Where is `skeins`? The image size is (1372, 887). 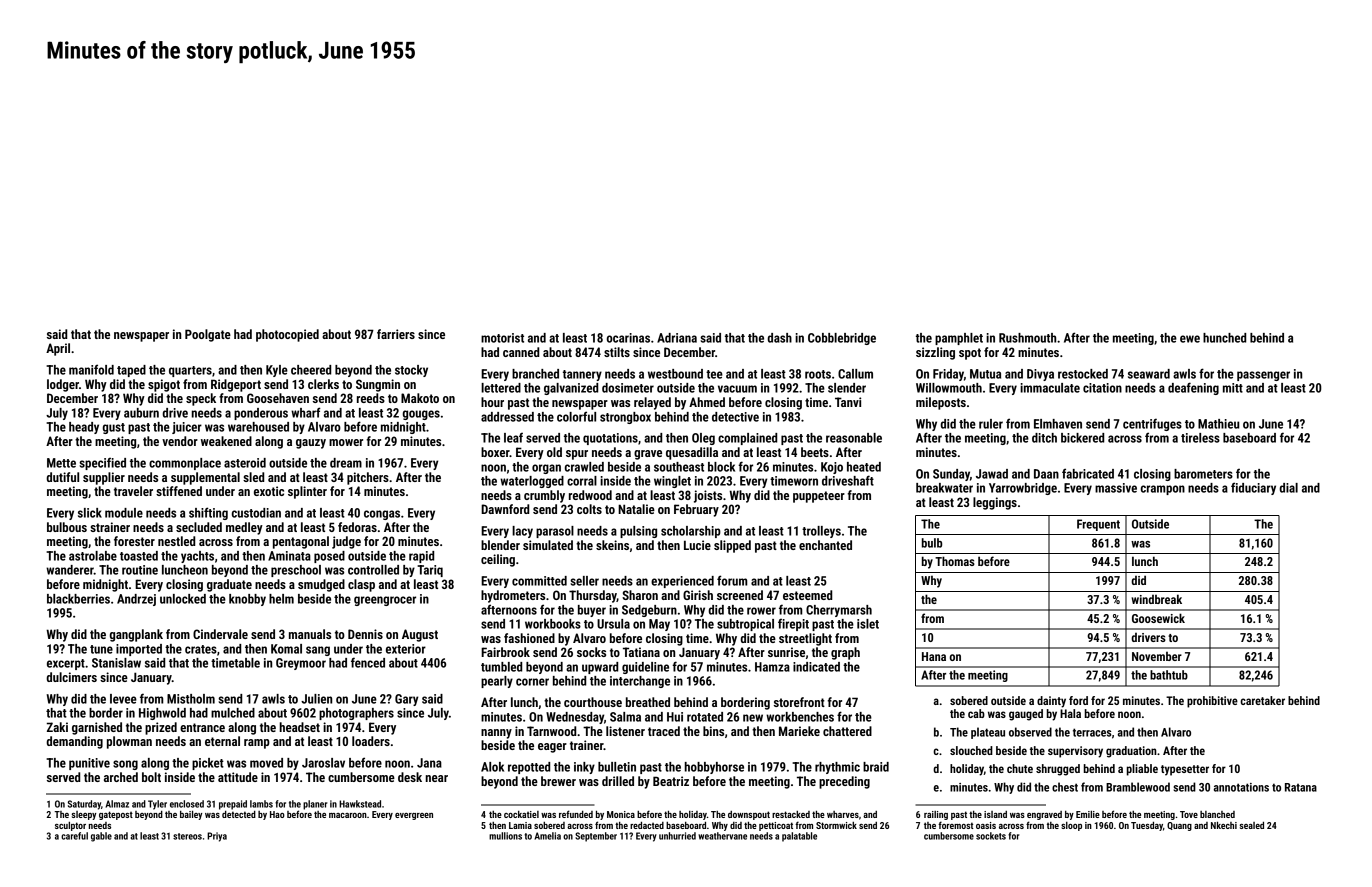
skeins is located at coordinates (612, 545).
